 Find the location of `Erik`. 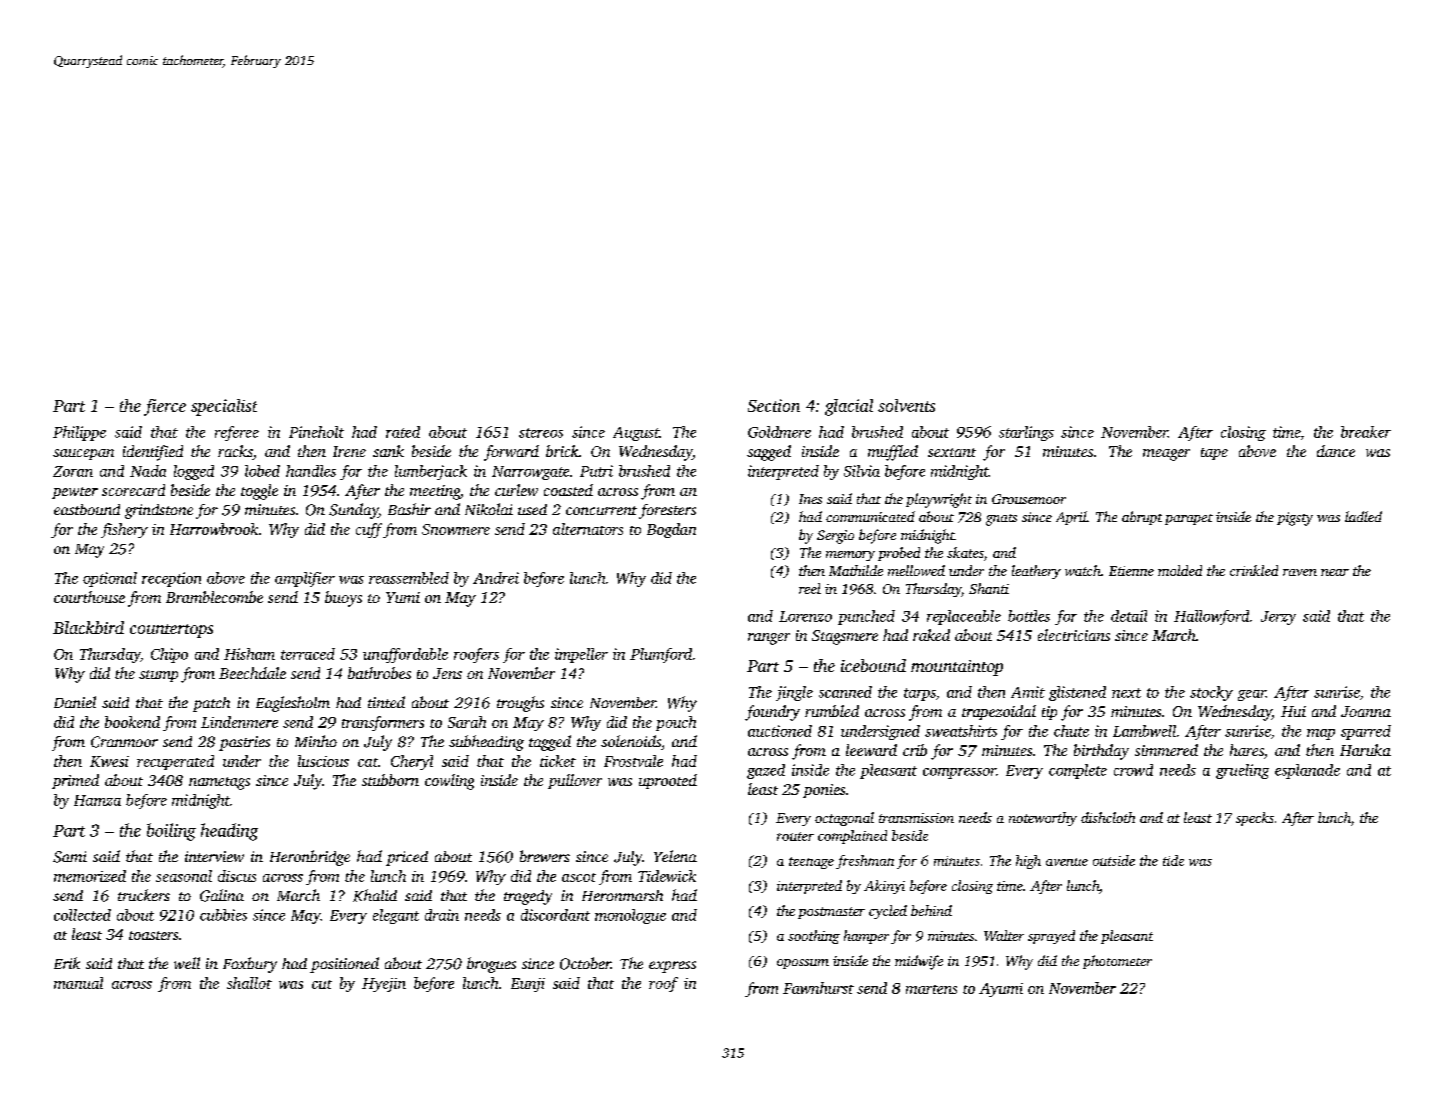

Erik is located at coordinates (67, 963).
